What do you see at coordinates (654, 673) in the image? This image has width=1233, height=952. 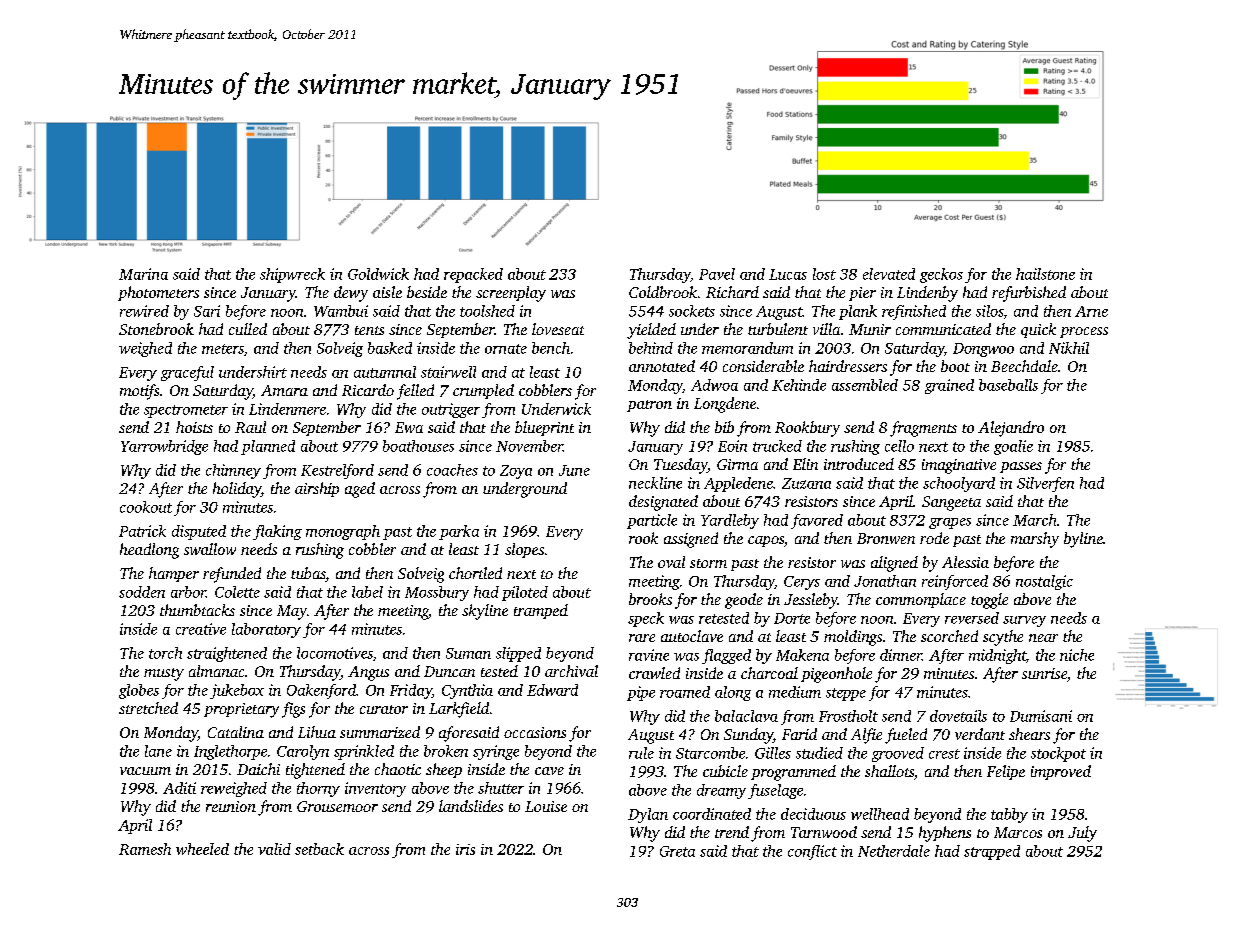 I see `crawled` at bounding box center [654, 673].
